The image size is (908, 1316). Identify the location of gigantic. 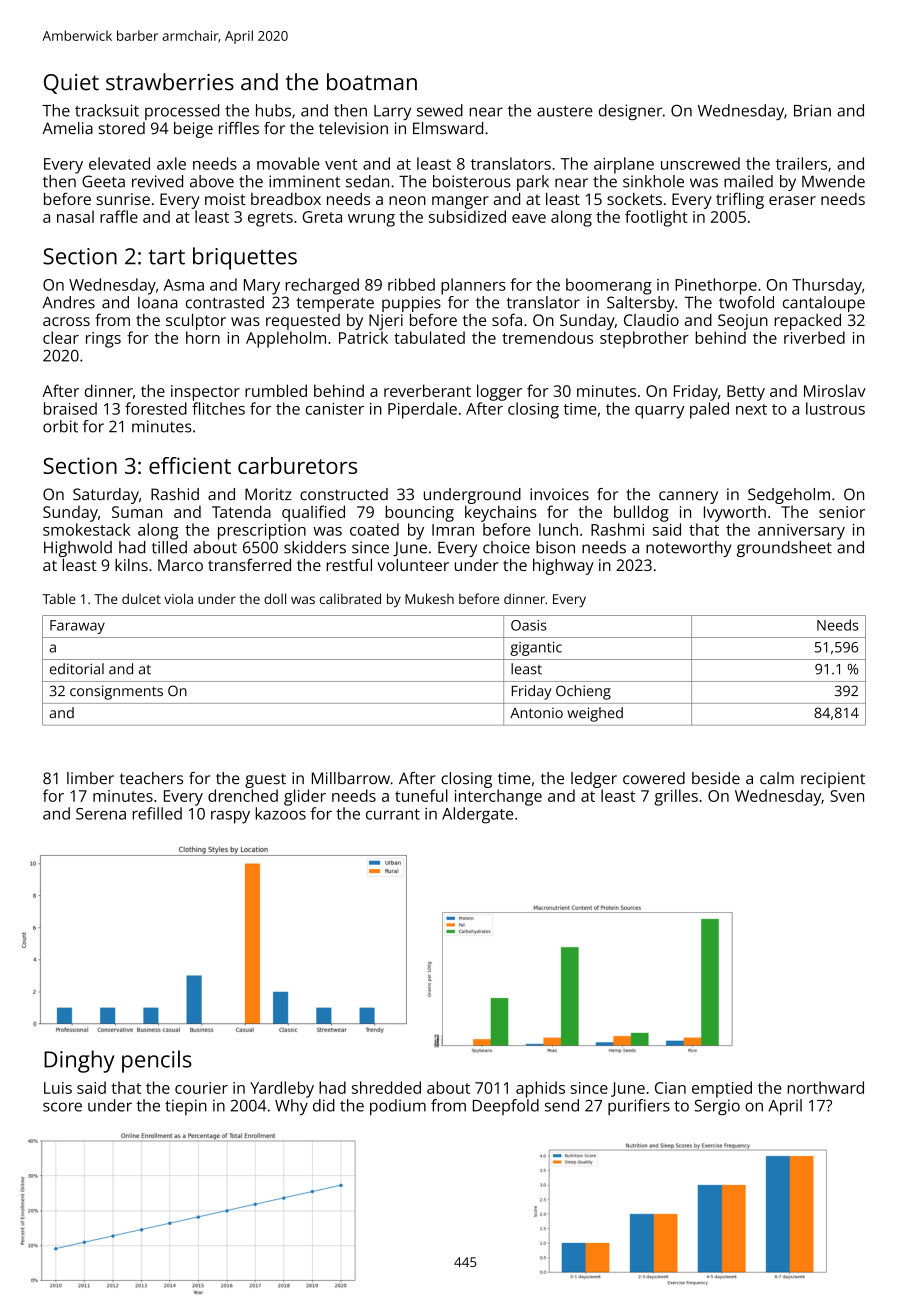
(536, 649).
